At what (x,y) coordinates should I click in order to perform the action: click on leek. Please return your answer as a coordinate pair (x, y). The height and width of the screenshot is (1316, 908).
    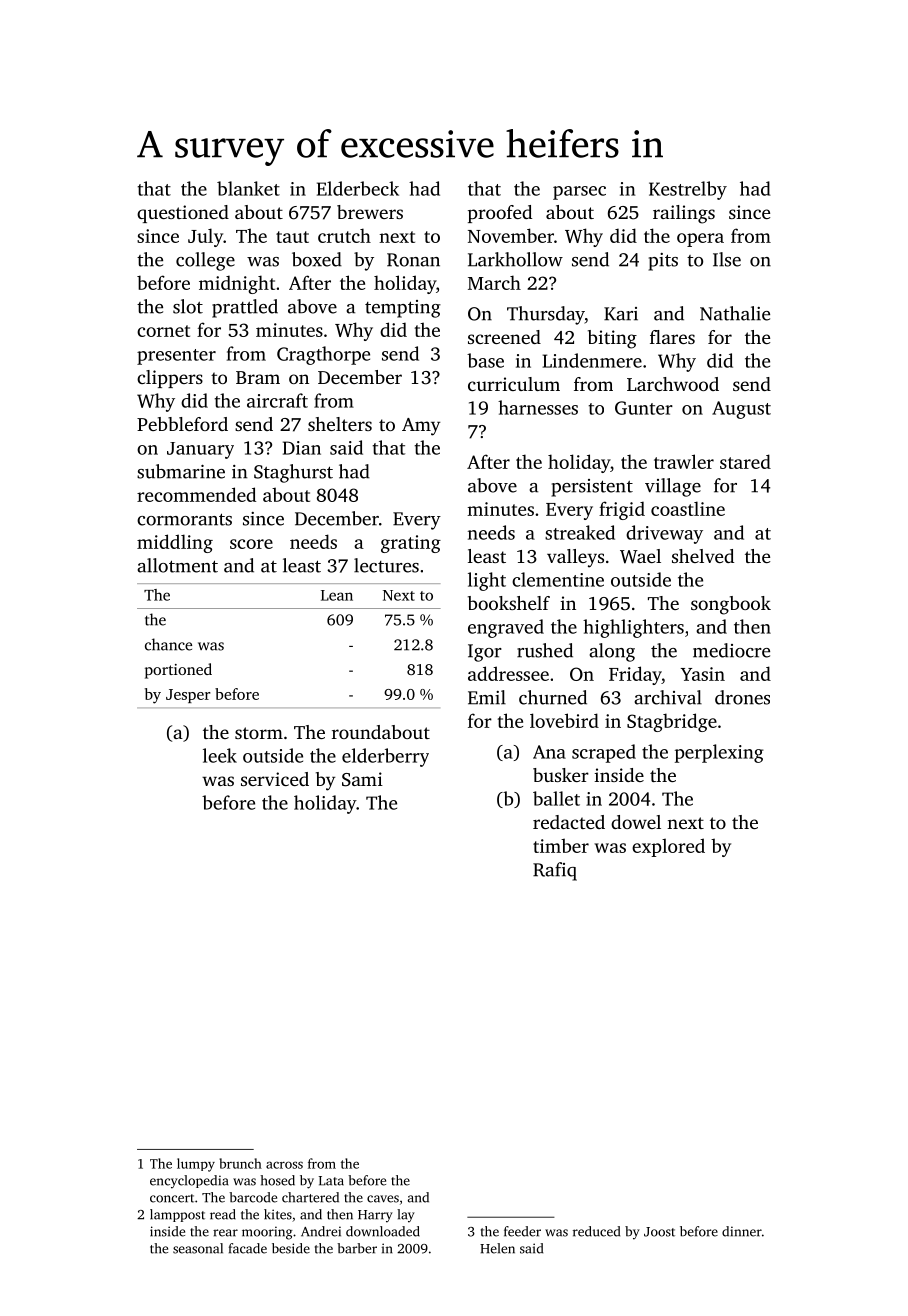
    Looking at the image, I should click on (220, 755).
